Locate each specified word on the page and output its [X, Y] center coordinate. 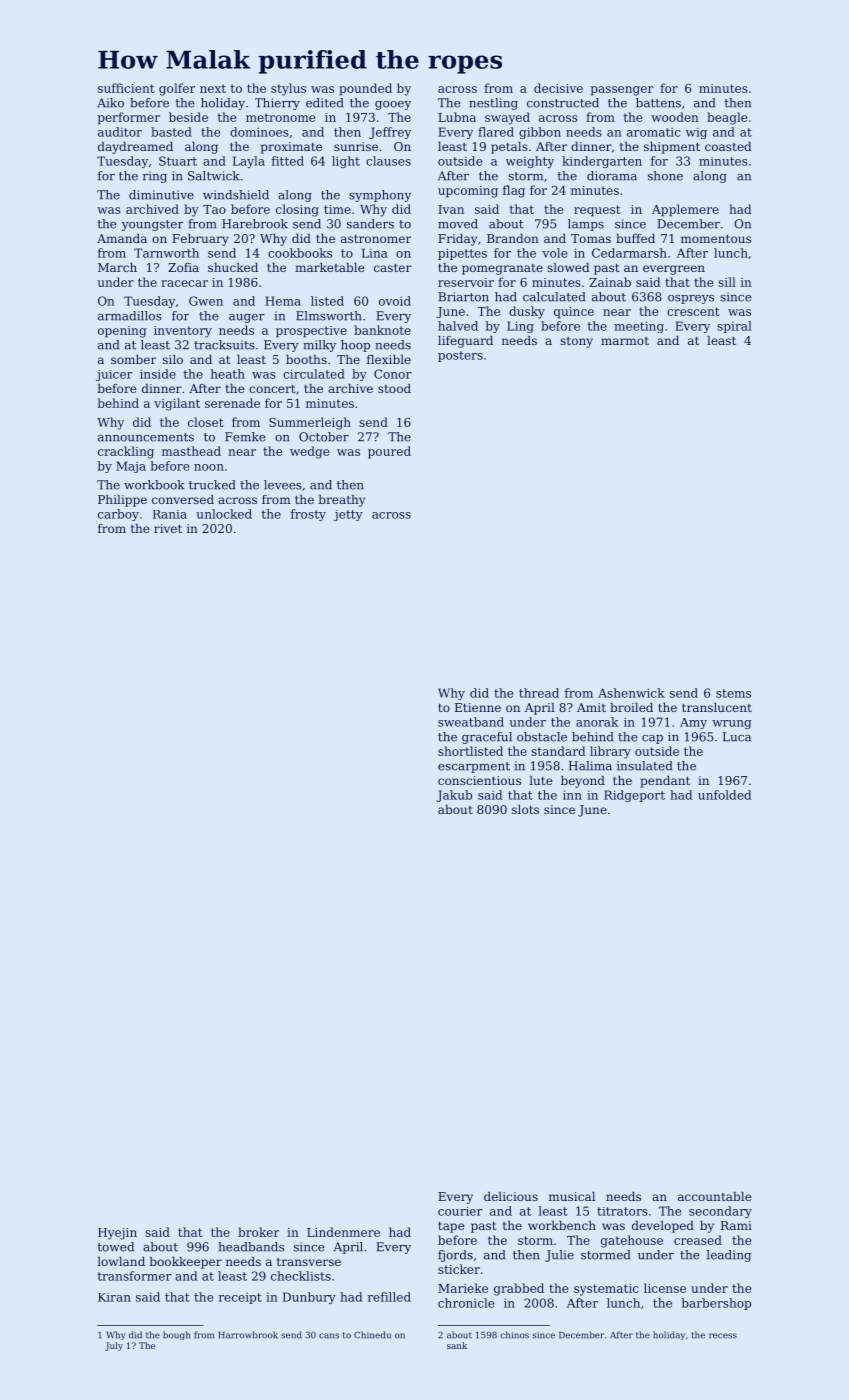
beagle [727, 118]
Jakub [454, 796]
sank [457, 1345]
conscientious [479, 780]
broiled [631, 707]
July [114, 1346]
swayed [507, 118]
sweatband [471, 722]
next [213, 88]
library [610, 752]
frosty [308, 515]
